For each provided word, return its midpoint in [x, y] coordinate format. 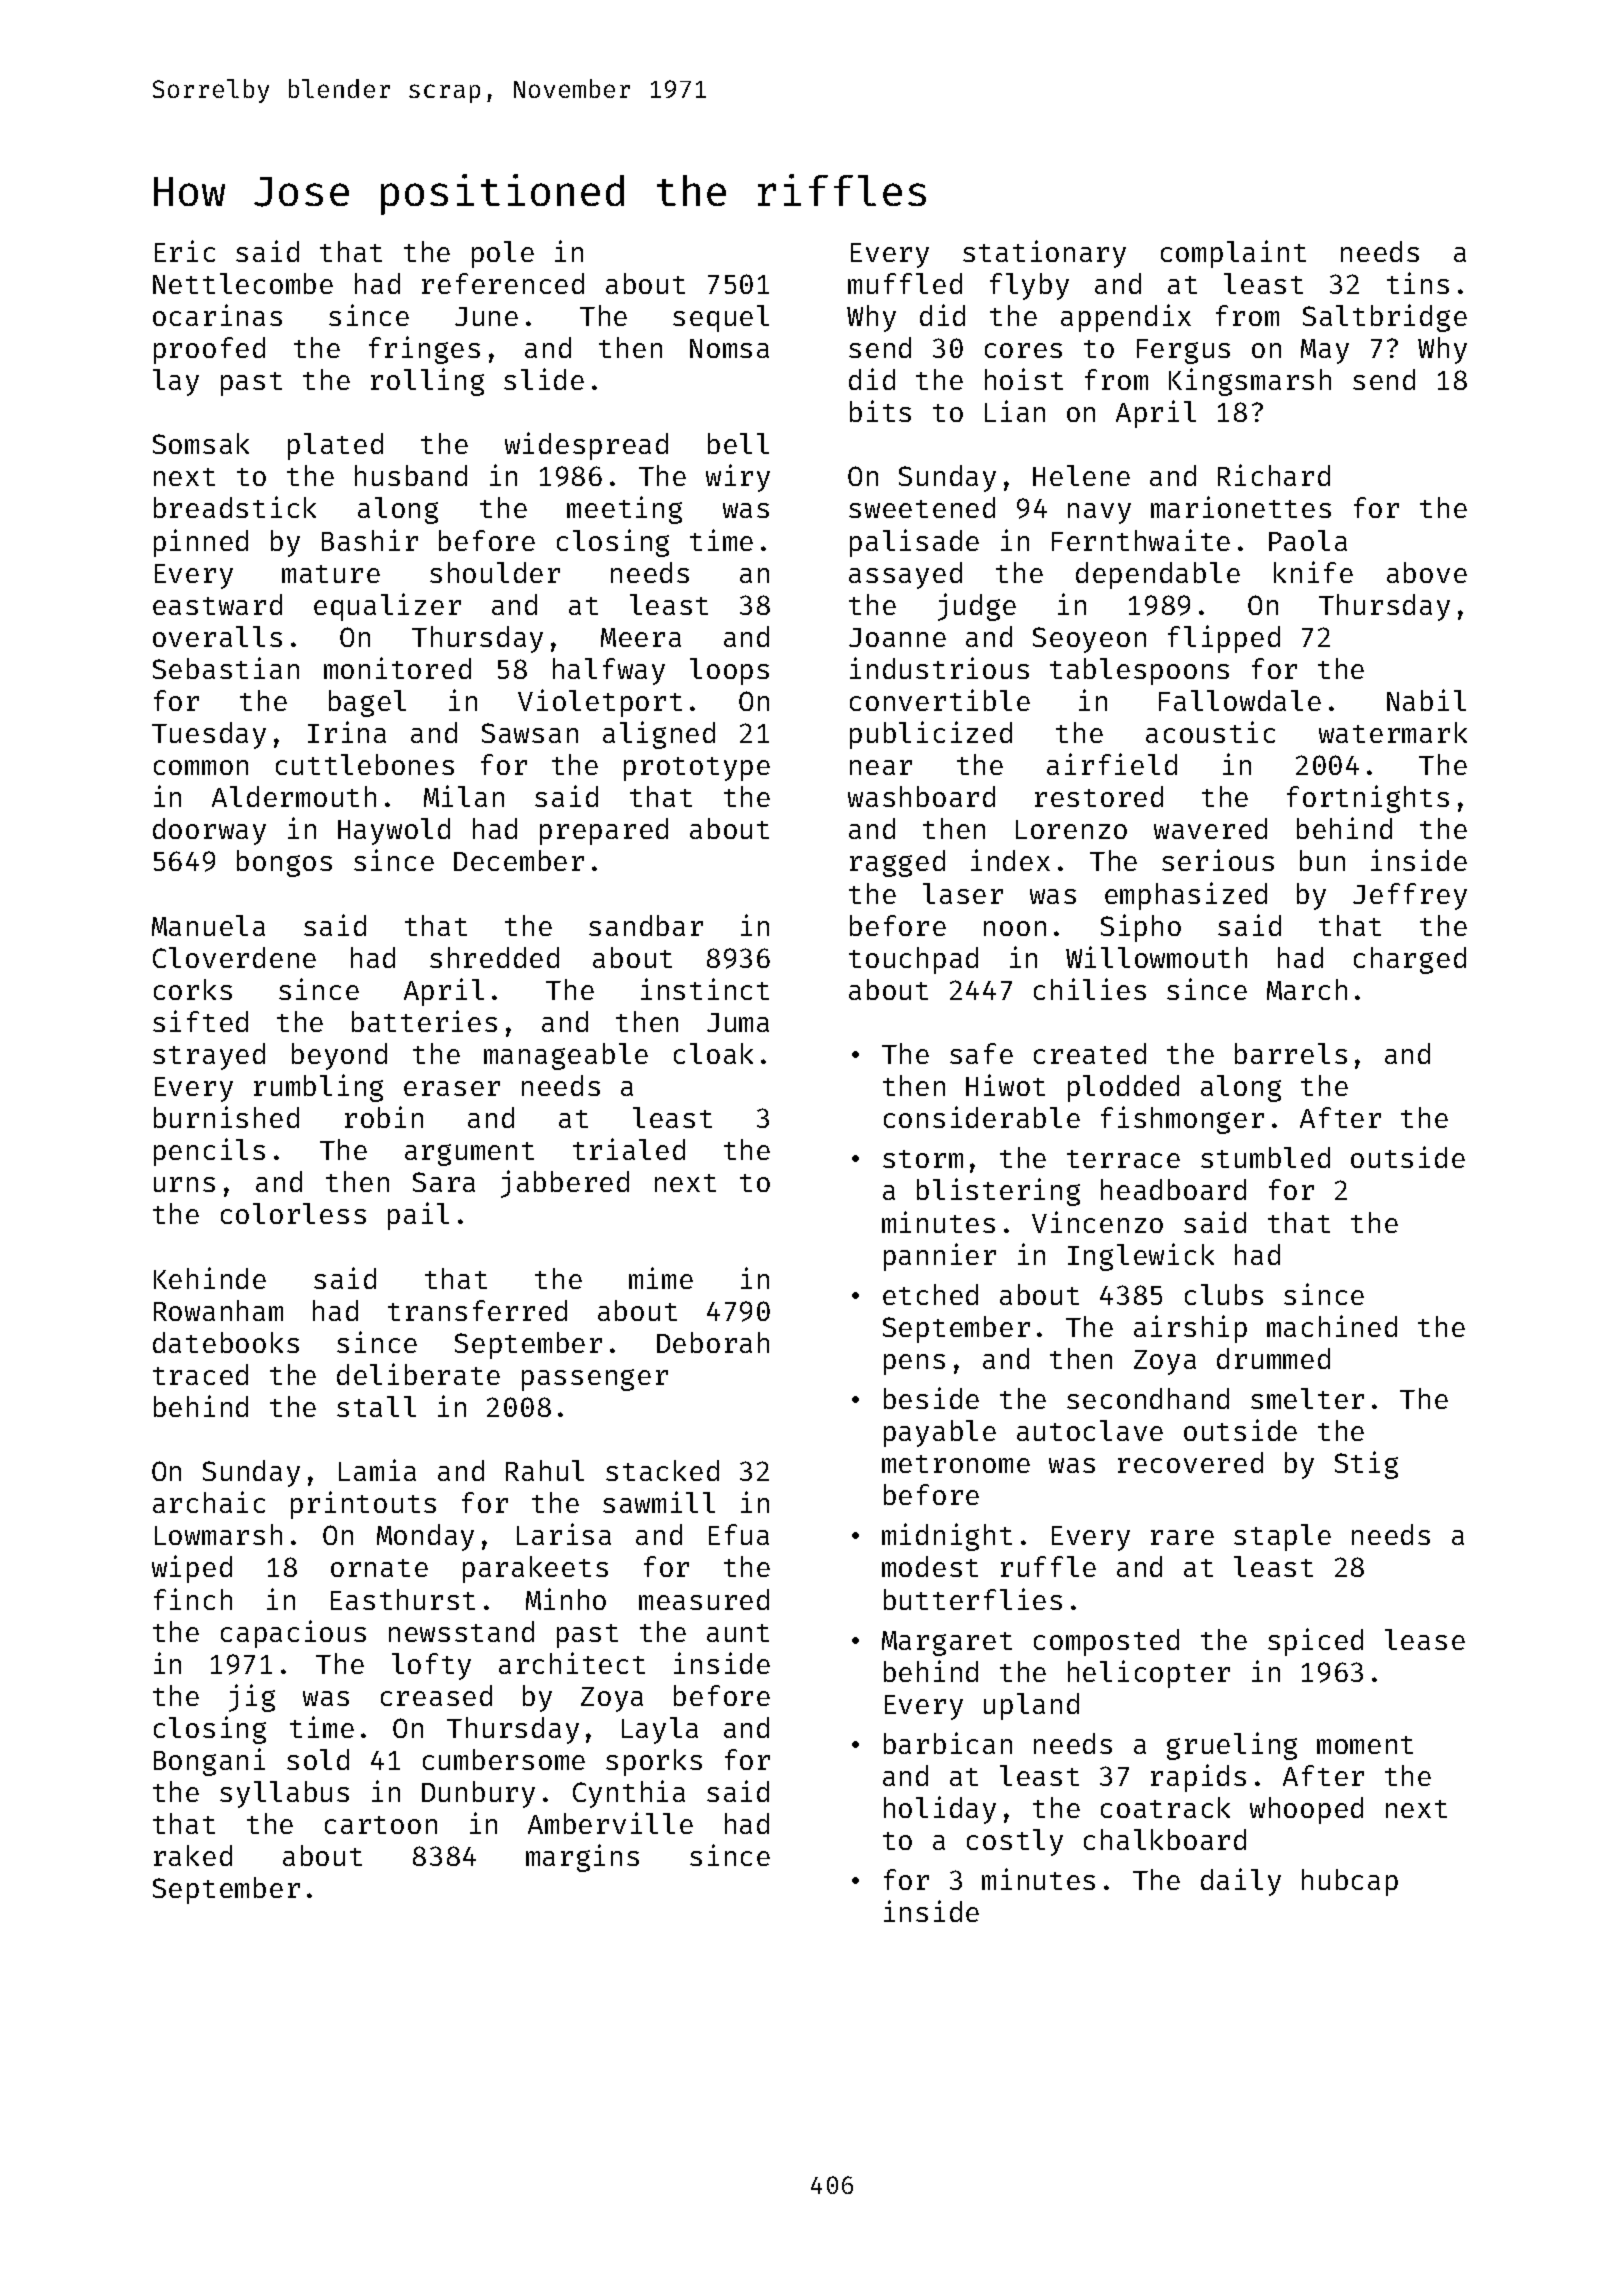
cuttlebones [365, 764]
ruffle [1048, 1566]
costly [1015, 1842]
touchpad [913, 960]
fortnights [1368, 799]
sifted [200, 1021]
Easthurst [403, 1599]
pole [503, 254]
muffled [905, 283]
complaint [1233, 254]
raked [193, 1855]
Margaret [947, 1643]
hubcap [1350, 1882]
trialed [629, 1149]
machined [1332, 1326]
